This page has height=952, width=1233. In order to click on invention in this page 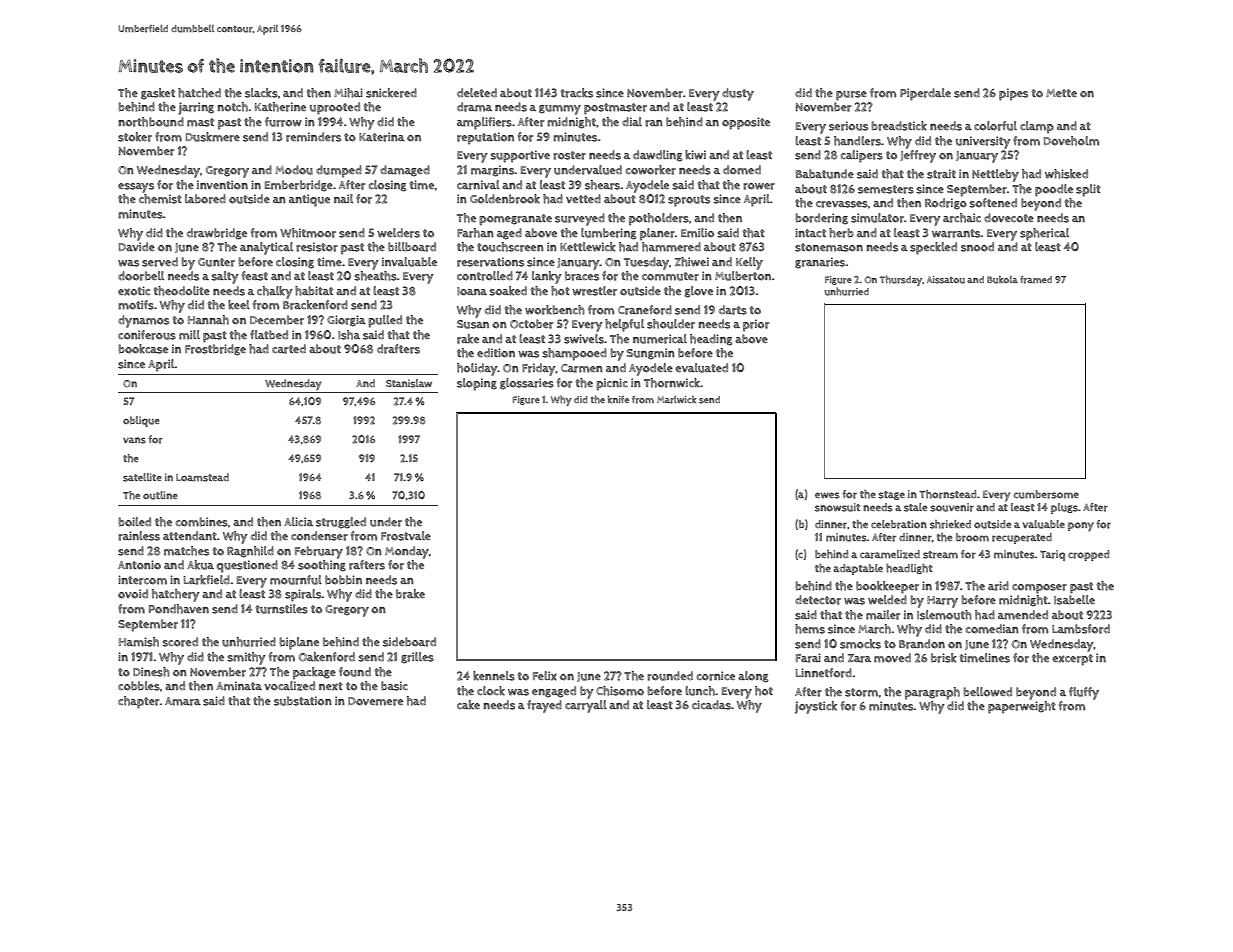, I will do `click(222, 185)`.
